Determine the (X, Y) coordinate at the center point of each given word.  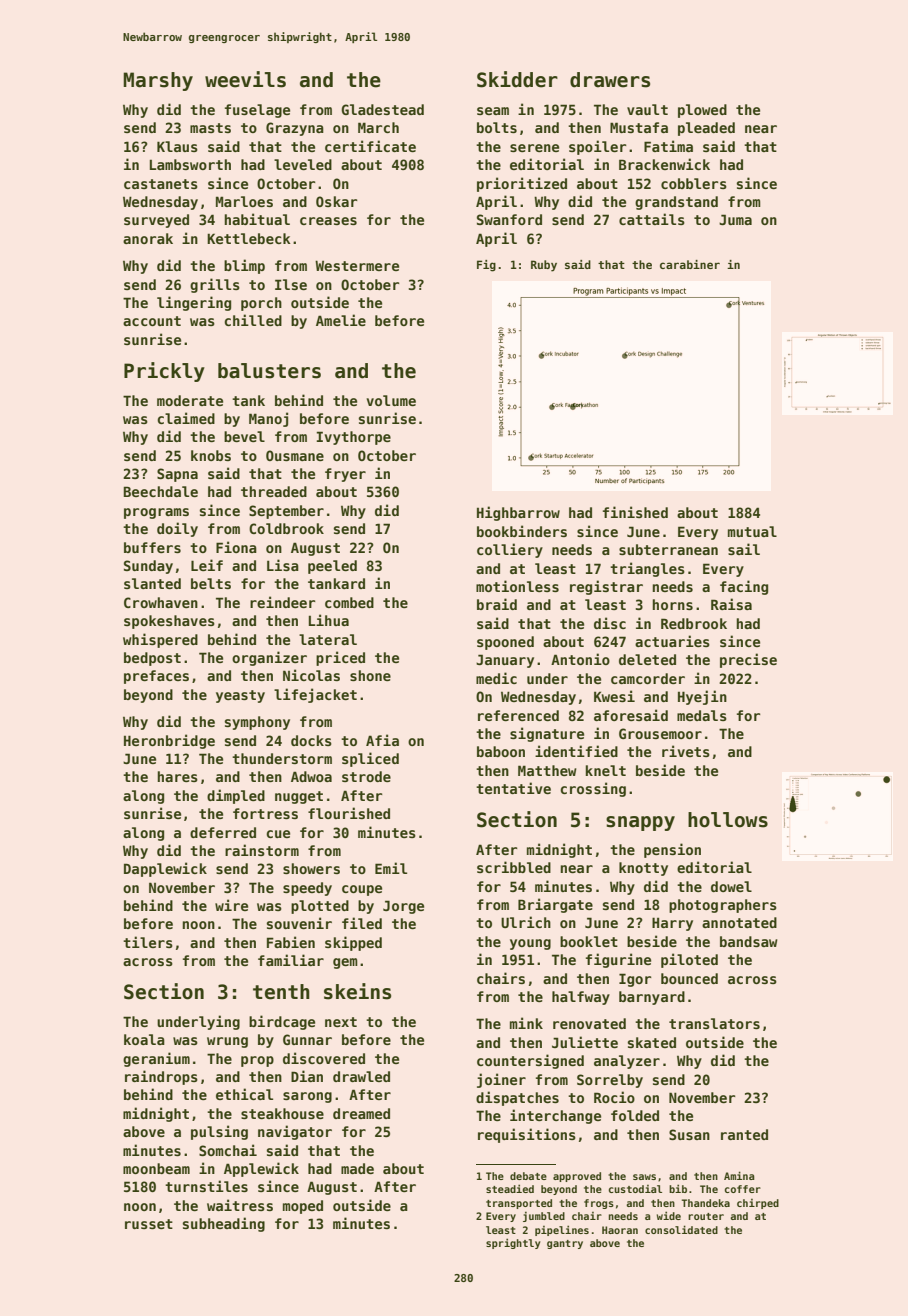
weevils (245, 79)
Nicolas (311, 675)
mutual (752, 531)
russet (149, 1224)
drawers (610, 80)
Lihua (329, 620)
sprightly (513, 1243)
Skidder (517, 79)
